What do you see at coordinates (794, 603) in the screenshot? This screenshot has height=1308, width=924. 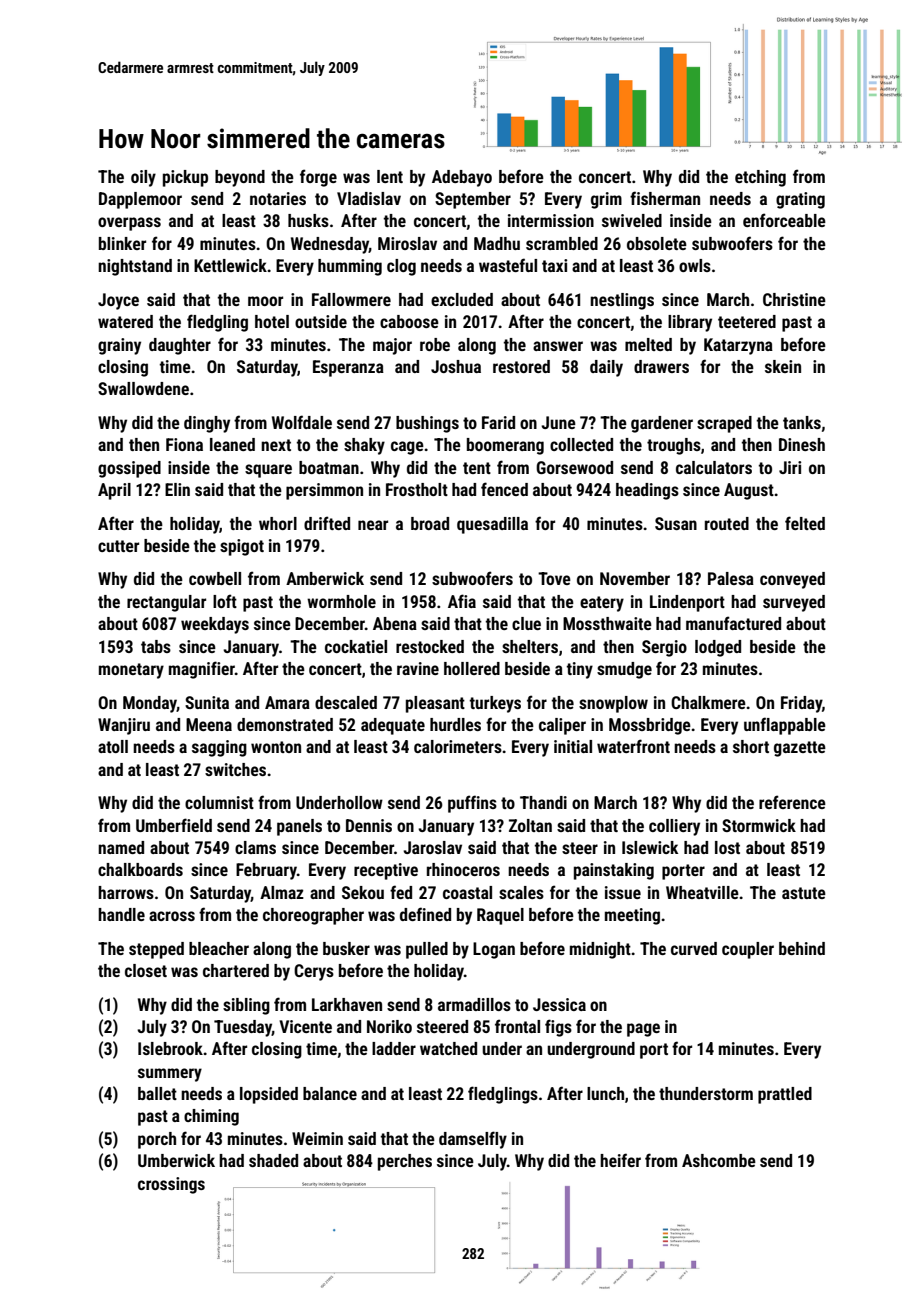 I see `surveyed` at bounding box center [794, 603].
